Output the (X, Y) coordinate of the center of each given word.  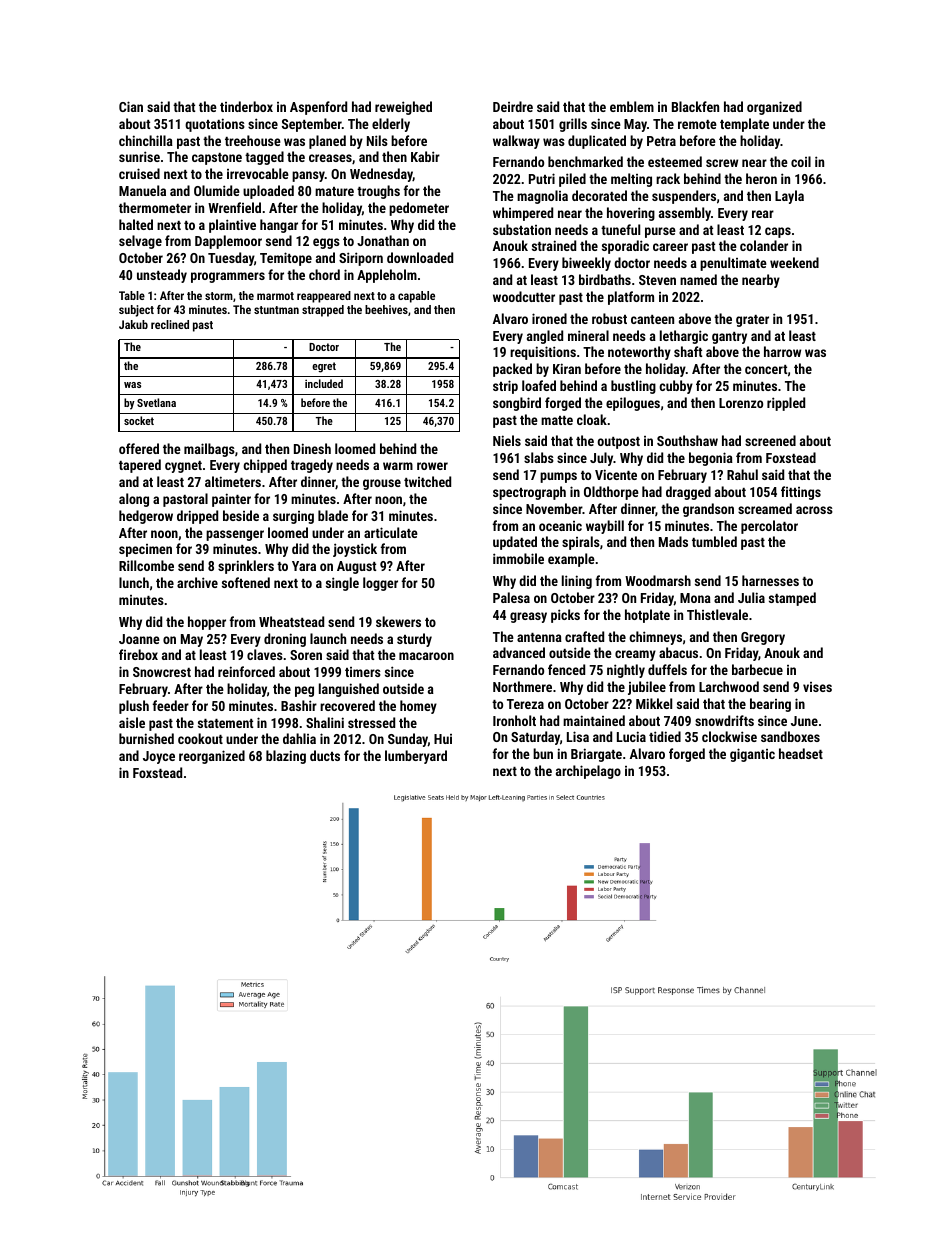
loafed (539, 385)
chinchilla (146, 140)
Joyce (159, 757)
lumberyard (416, 757)
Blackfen (695, 106)
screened (770, 440)
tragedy (312, 466)
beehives (386, 309)
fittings (801, 493)
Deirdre (513, 106)
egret (324, 367)
